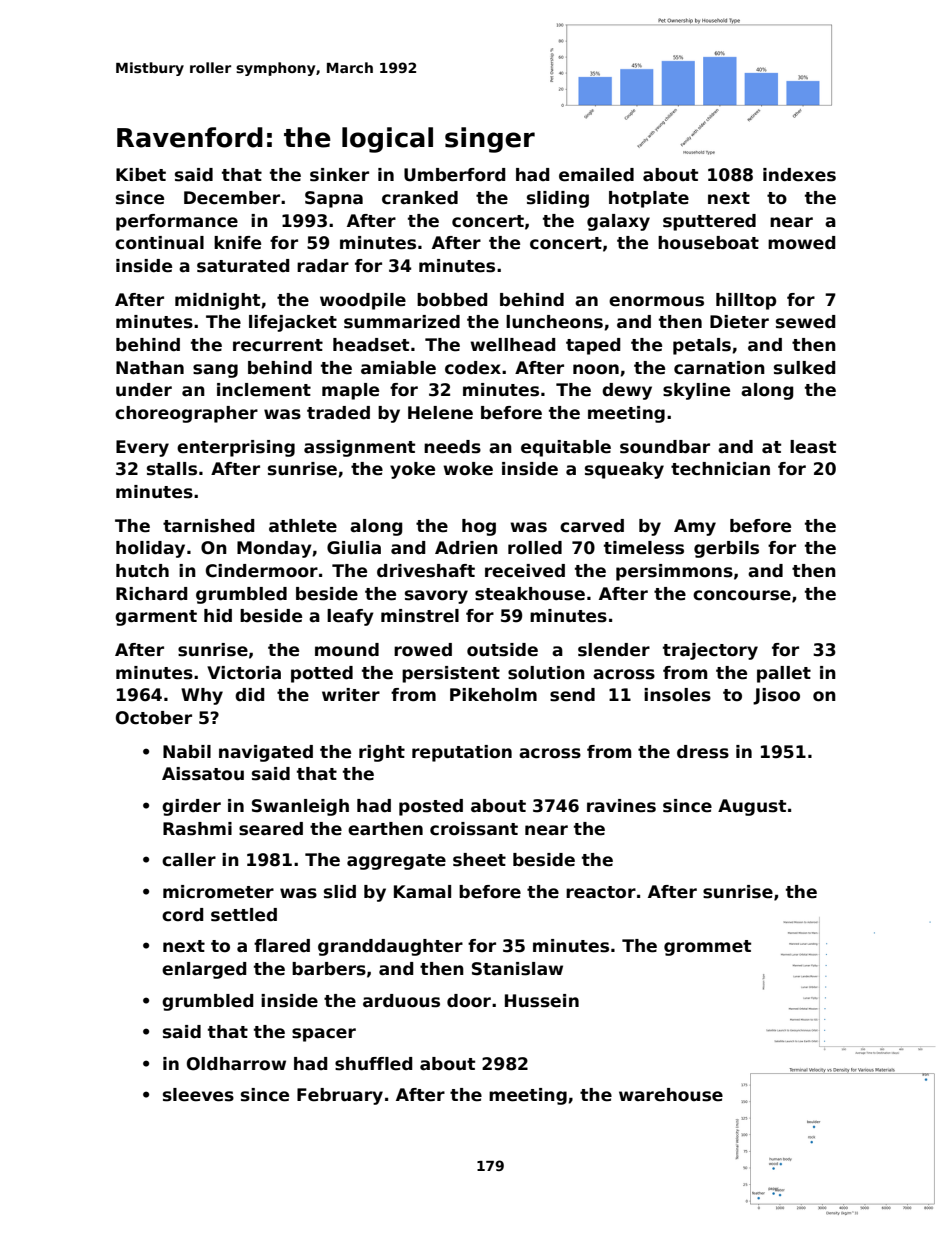 Image resolution: width=952 pixels, height=1233 pixels. I want to click on persimmons, so click(674, 572).
